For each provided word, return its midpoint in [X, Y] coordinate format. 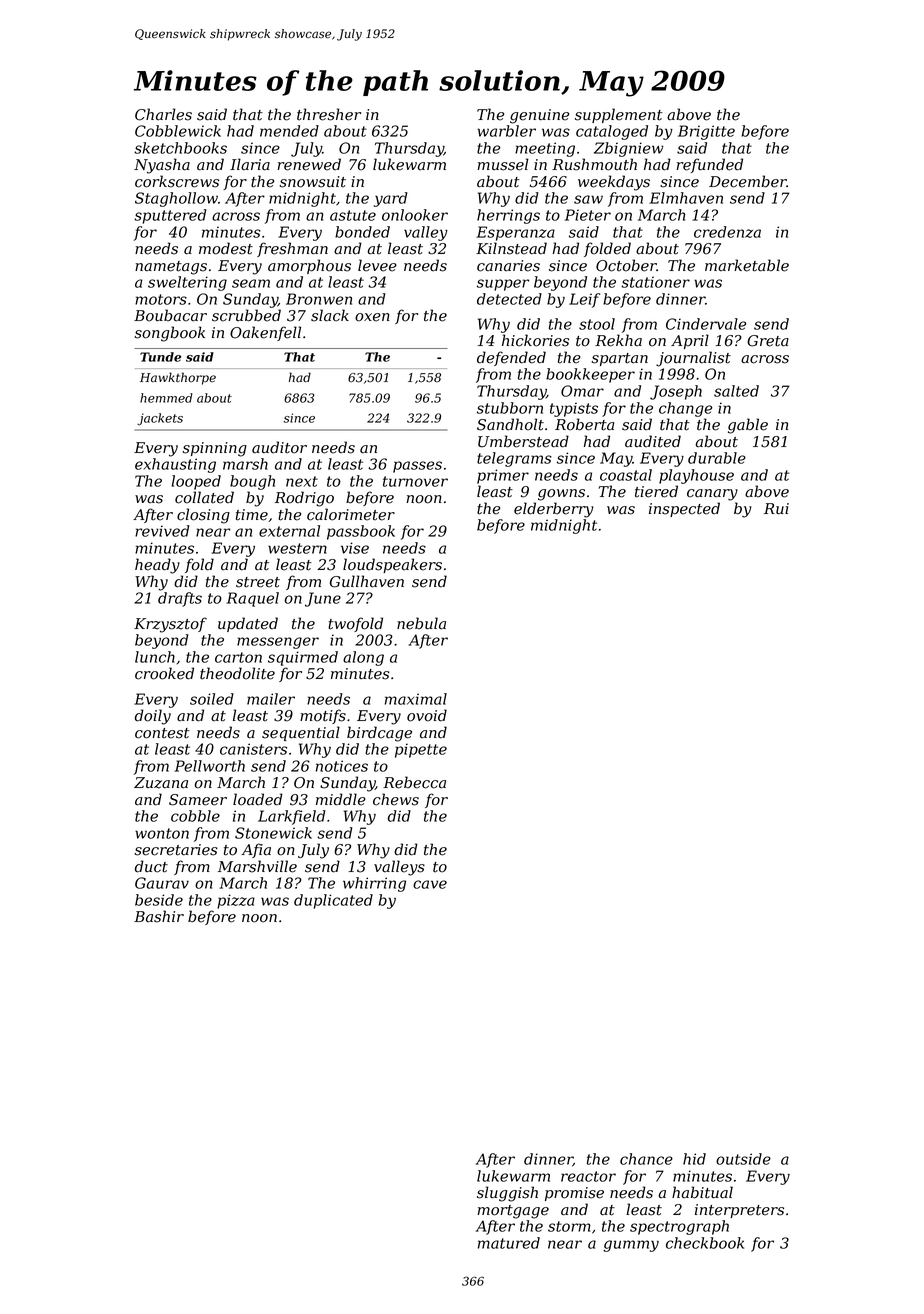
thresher [329, 114]
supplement [619, 115]
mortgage [513, 1212]
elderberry [553, 510]
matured [509, 1243]
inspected [684, 509]
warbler [506, 131]
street [258, 582]
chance [646, 1159]
